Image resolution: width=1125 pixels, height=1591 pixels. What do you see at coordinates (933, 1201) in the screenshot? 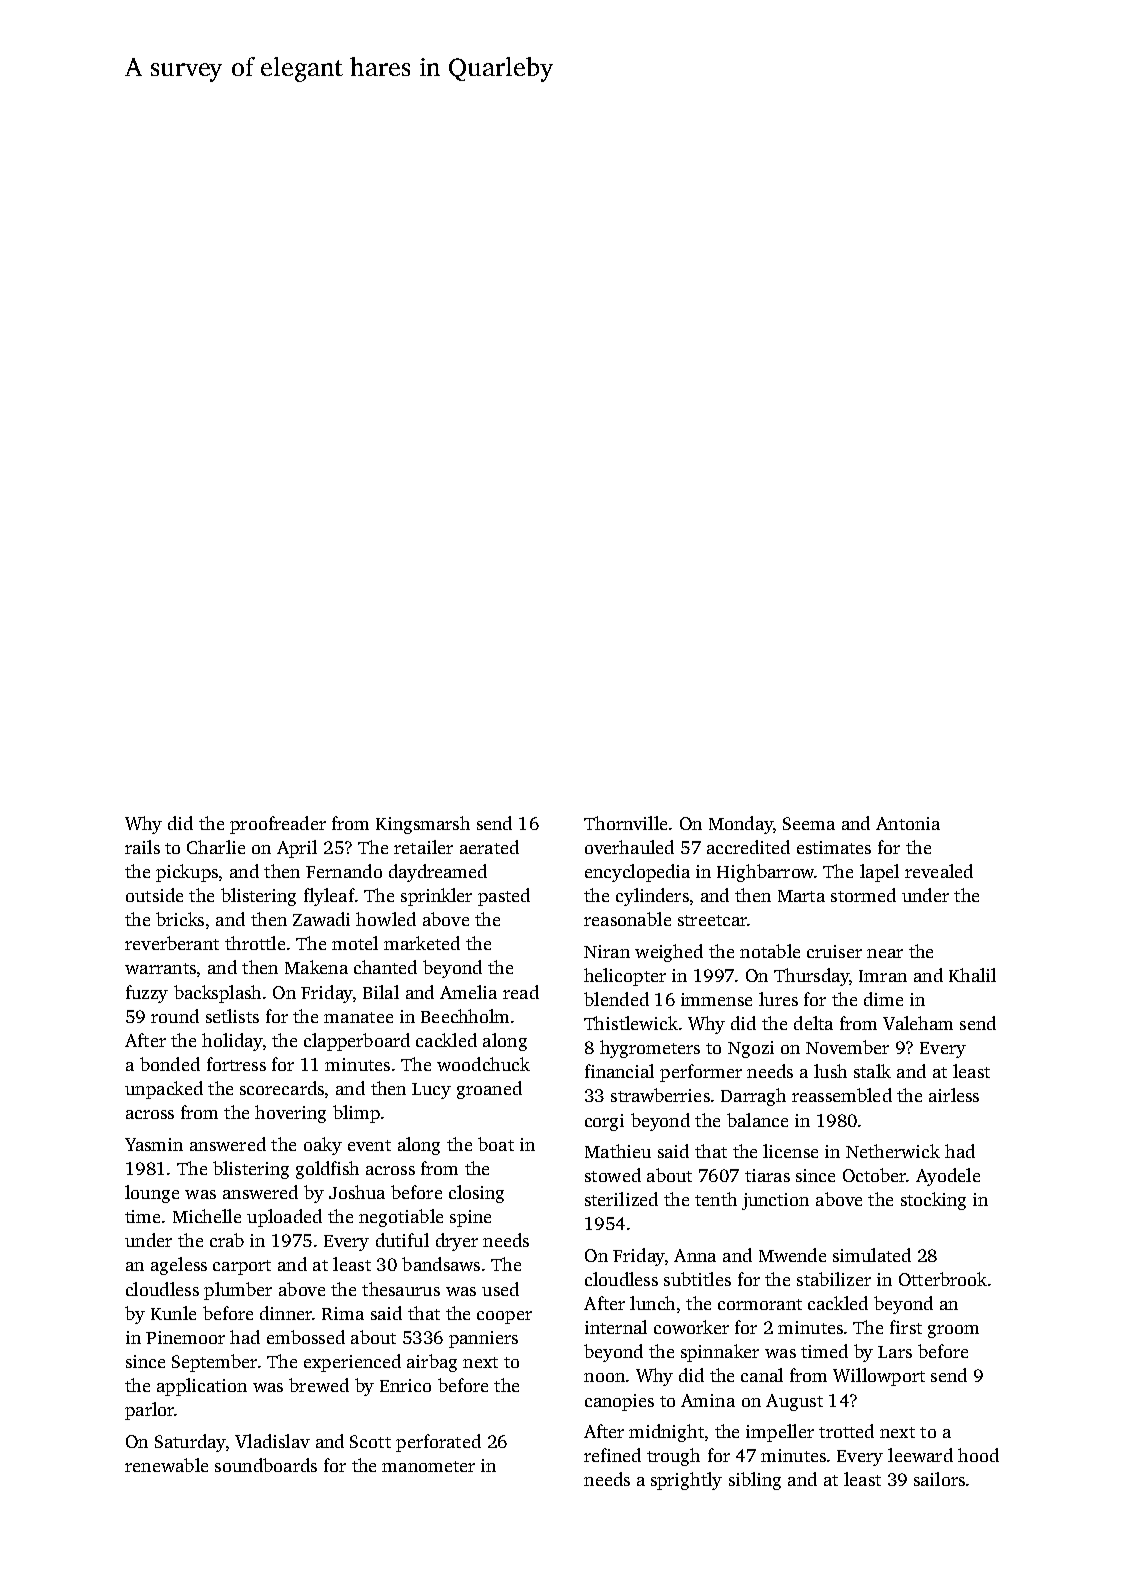
I see `stocking` at bounding box center [933, 1201].
